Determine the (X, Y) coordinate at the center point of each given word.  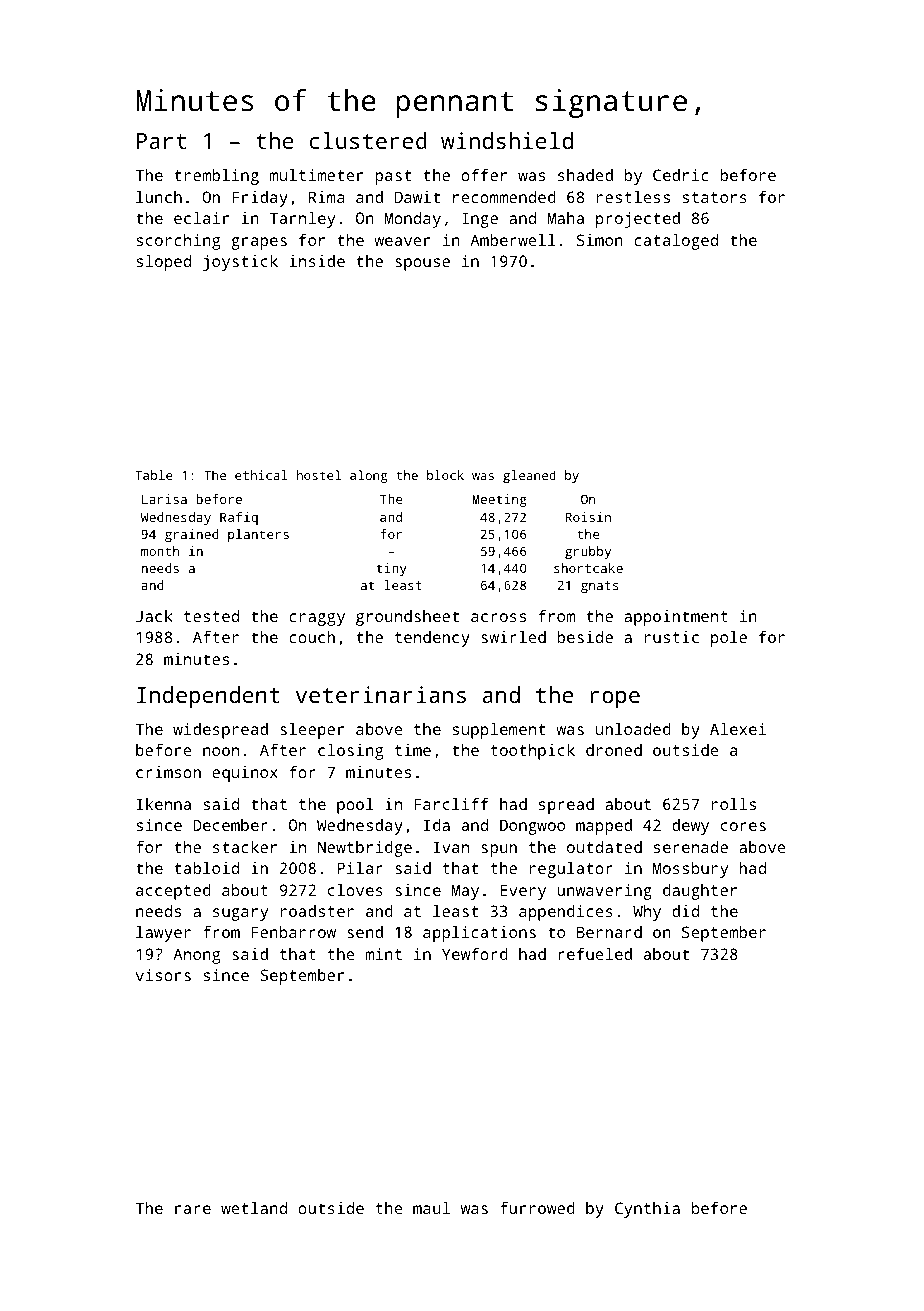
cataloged (676, 242)
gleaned (529, 476)
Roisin (588, 517)
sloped (163, 263)
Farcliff (451, 804)
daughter (700, 892)
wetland (254, 1208)
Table (154, 475)
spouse (422, 264)
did (685, 911)
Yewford (475, 954)
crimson (168, 772)
